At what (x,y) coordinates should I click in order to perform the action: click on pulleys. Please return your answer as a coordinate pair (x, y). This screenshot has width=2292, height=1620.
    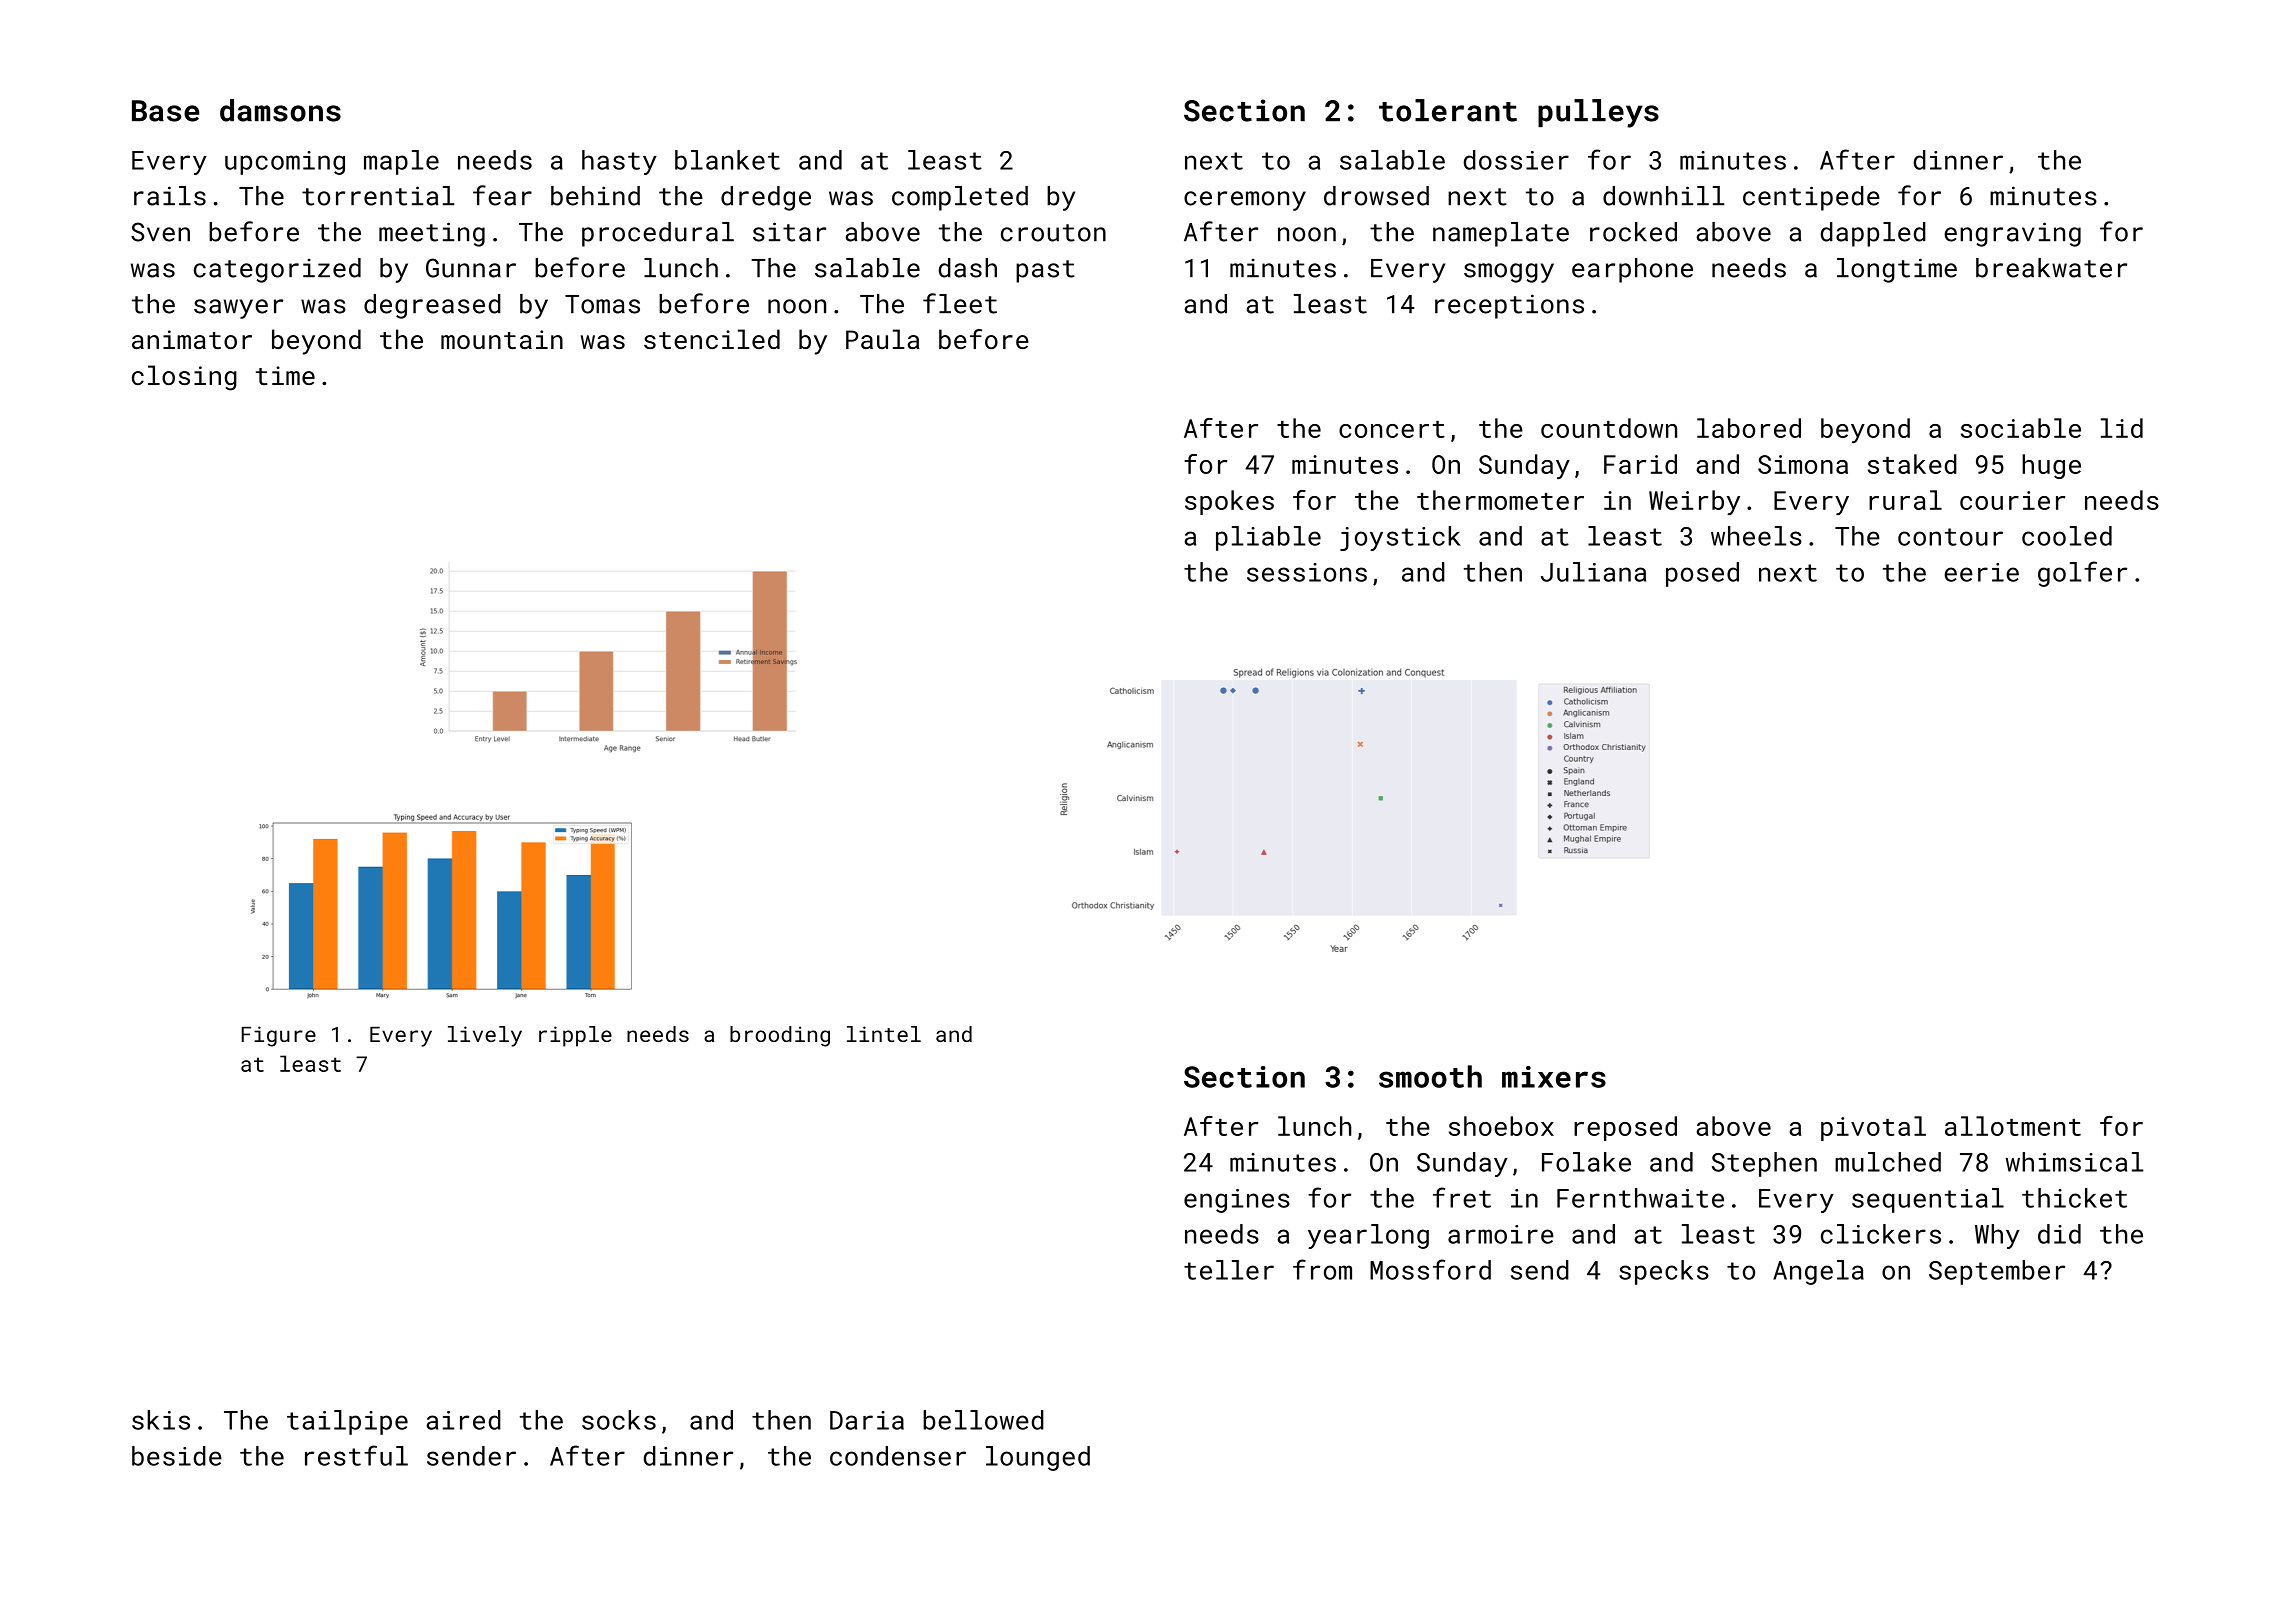
    Looking at the image, I should click on (1598, 113).
